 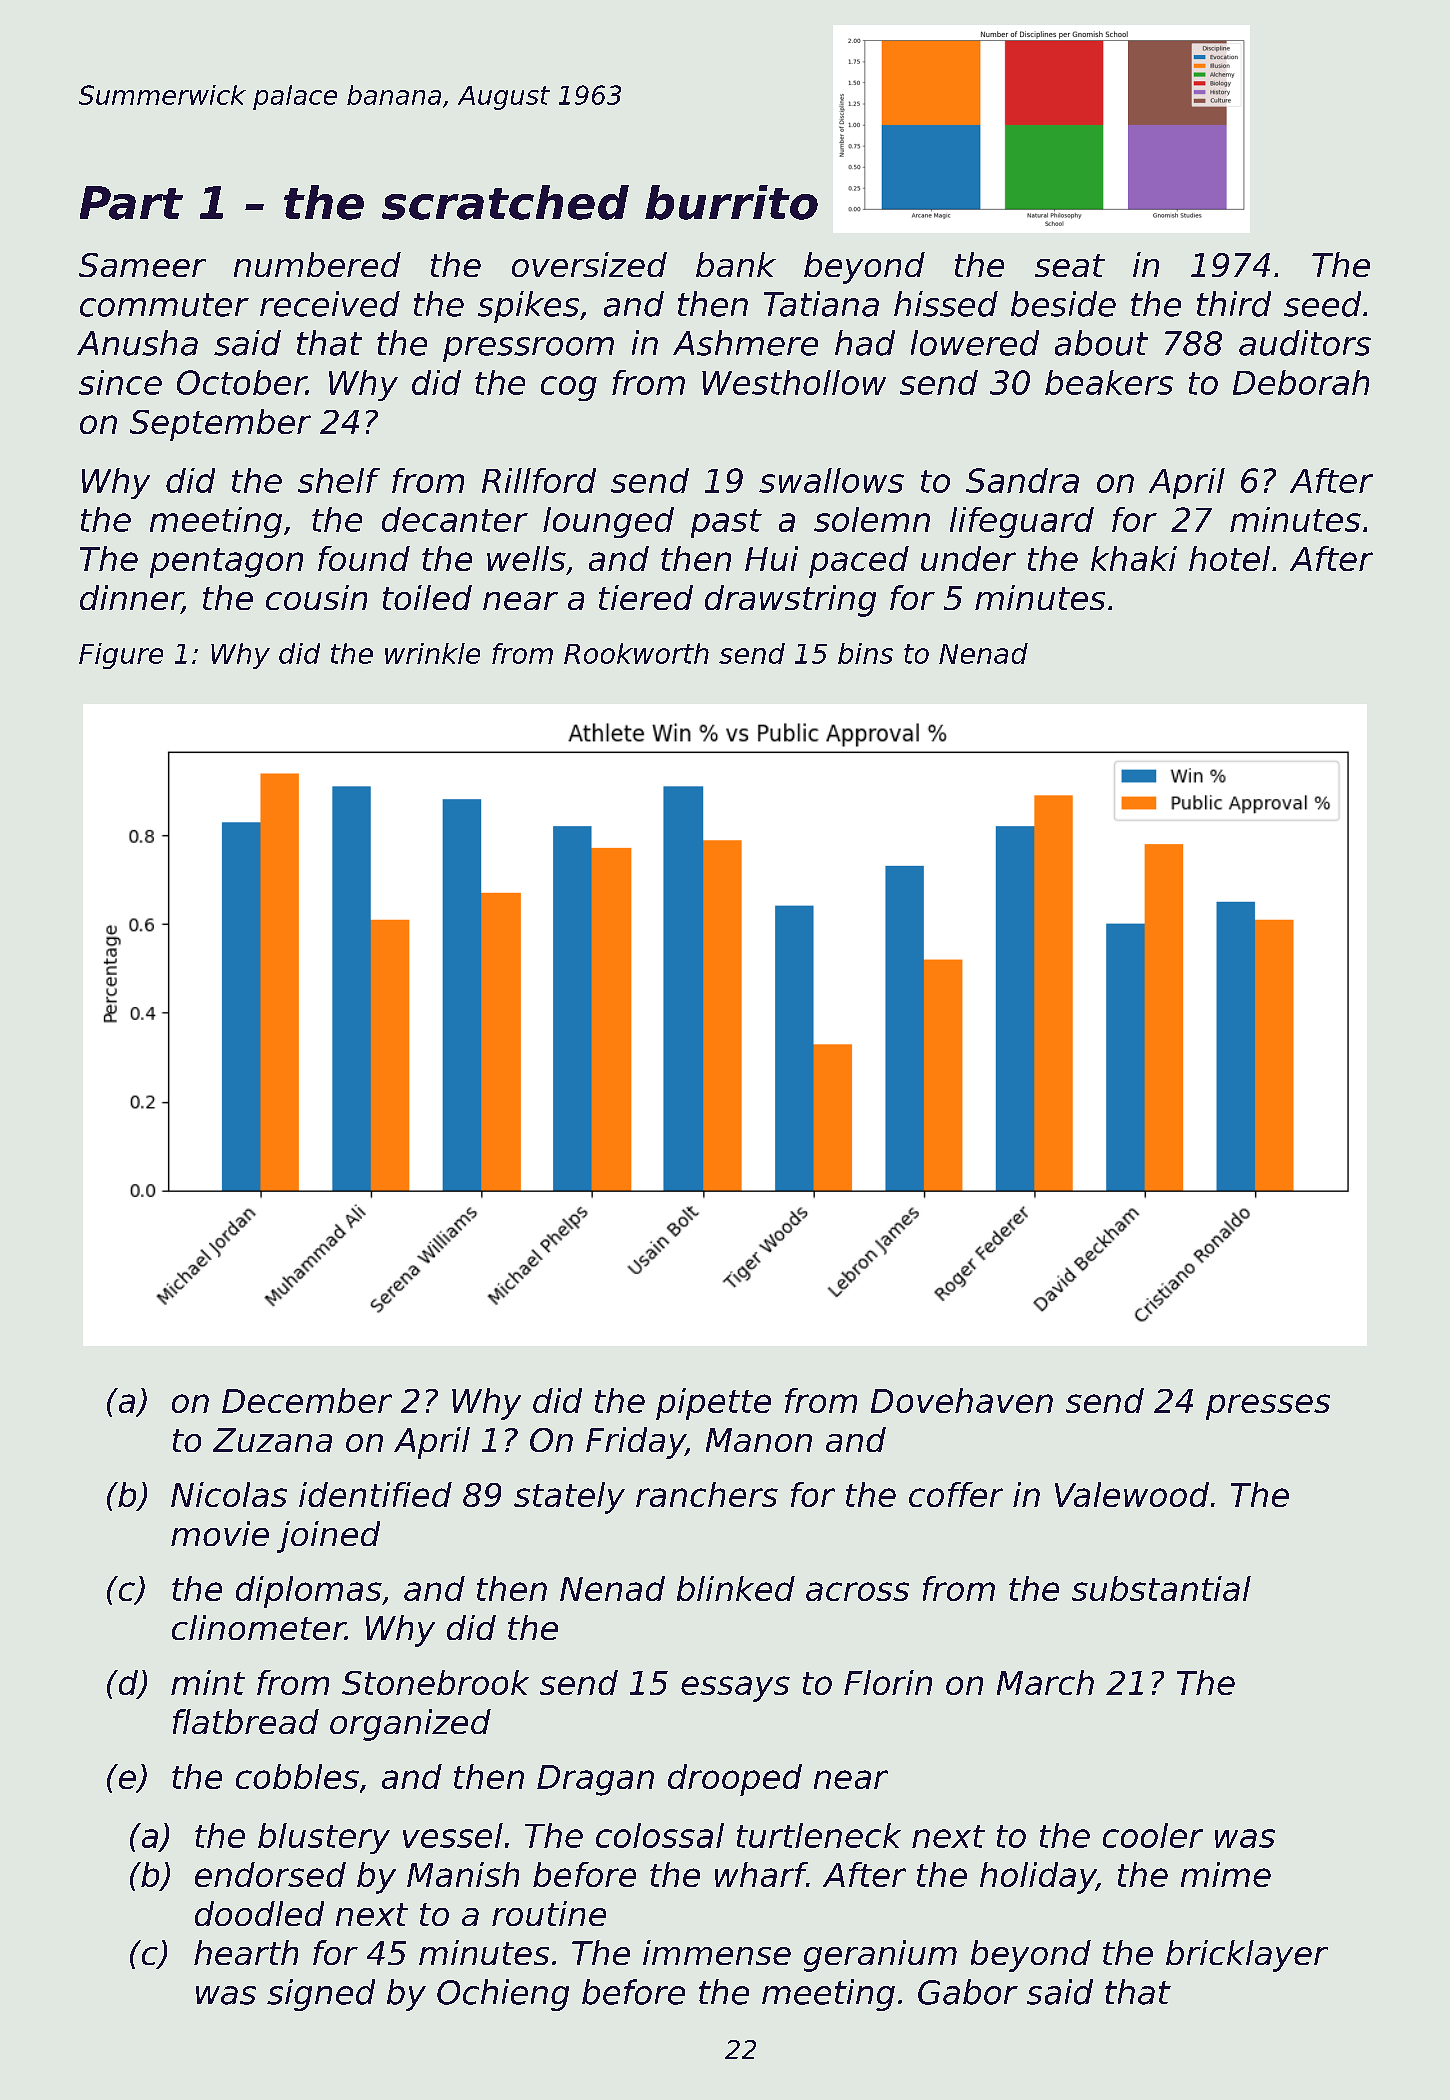 I want to click on pipette, so click(x=713, y=1404).
